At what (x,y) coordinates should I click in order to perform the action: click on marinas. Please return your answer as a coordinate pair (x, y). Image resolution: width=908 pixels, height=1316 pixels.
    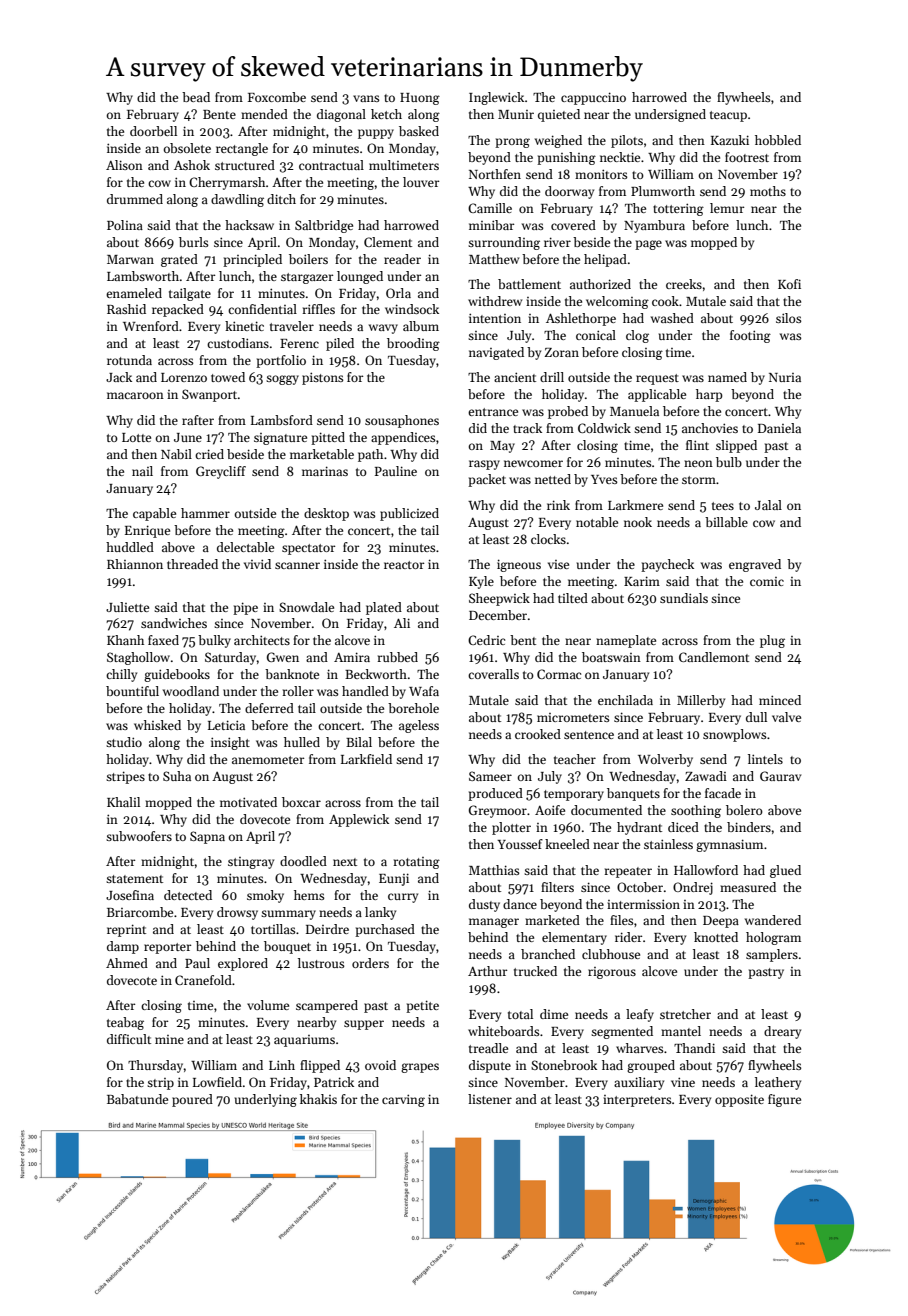
    Looking at the image, I should click on (325, 471).
